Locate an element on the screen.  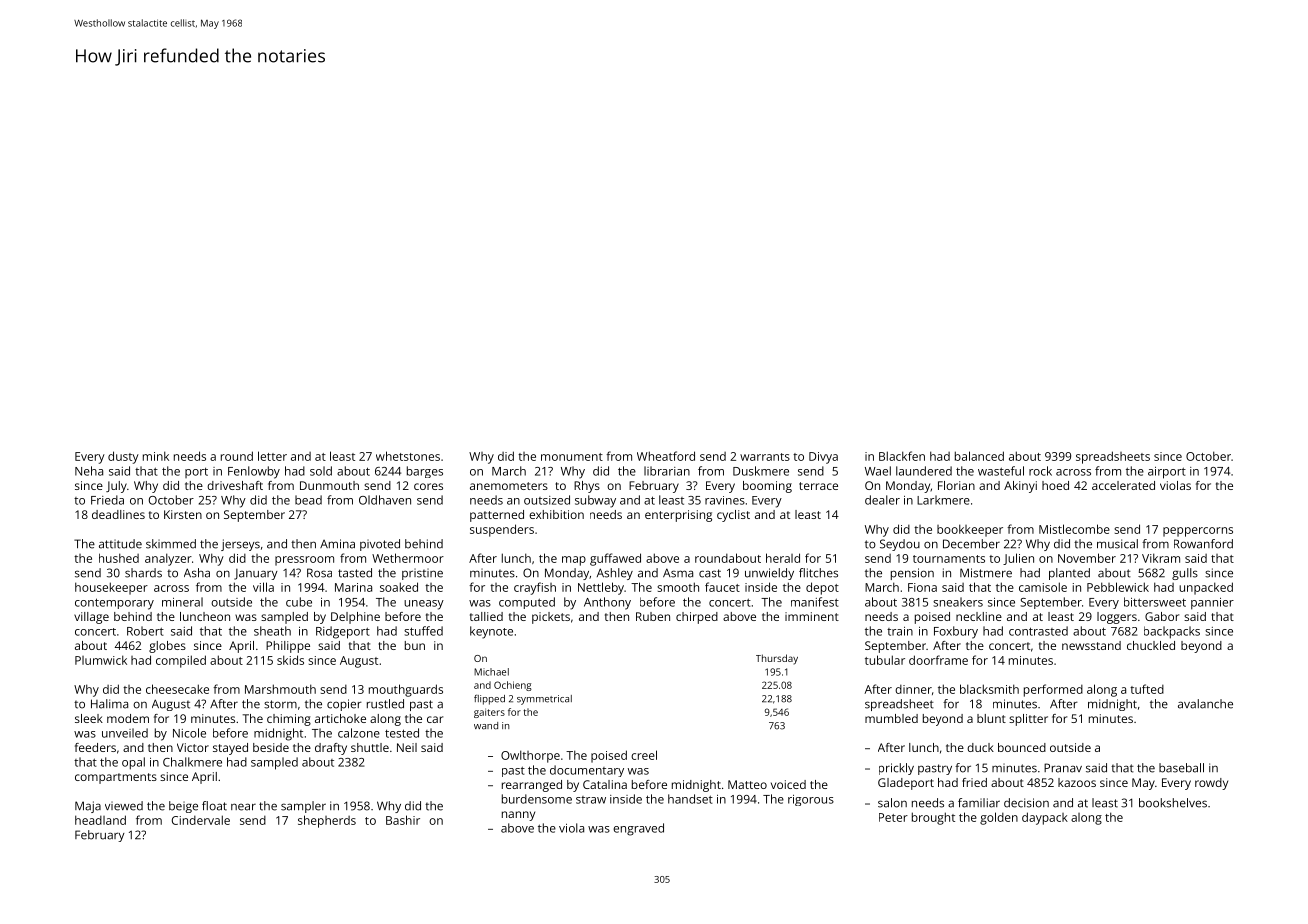
warrants is located at coordinates (765, 457).
